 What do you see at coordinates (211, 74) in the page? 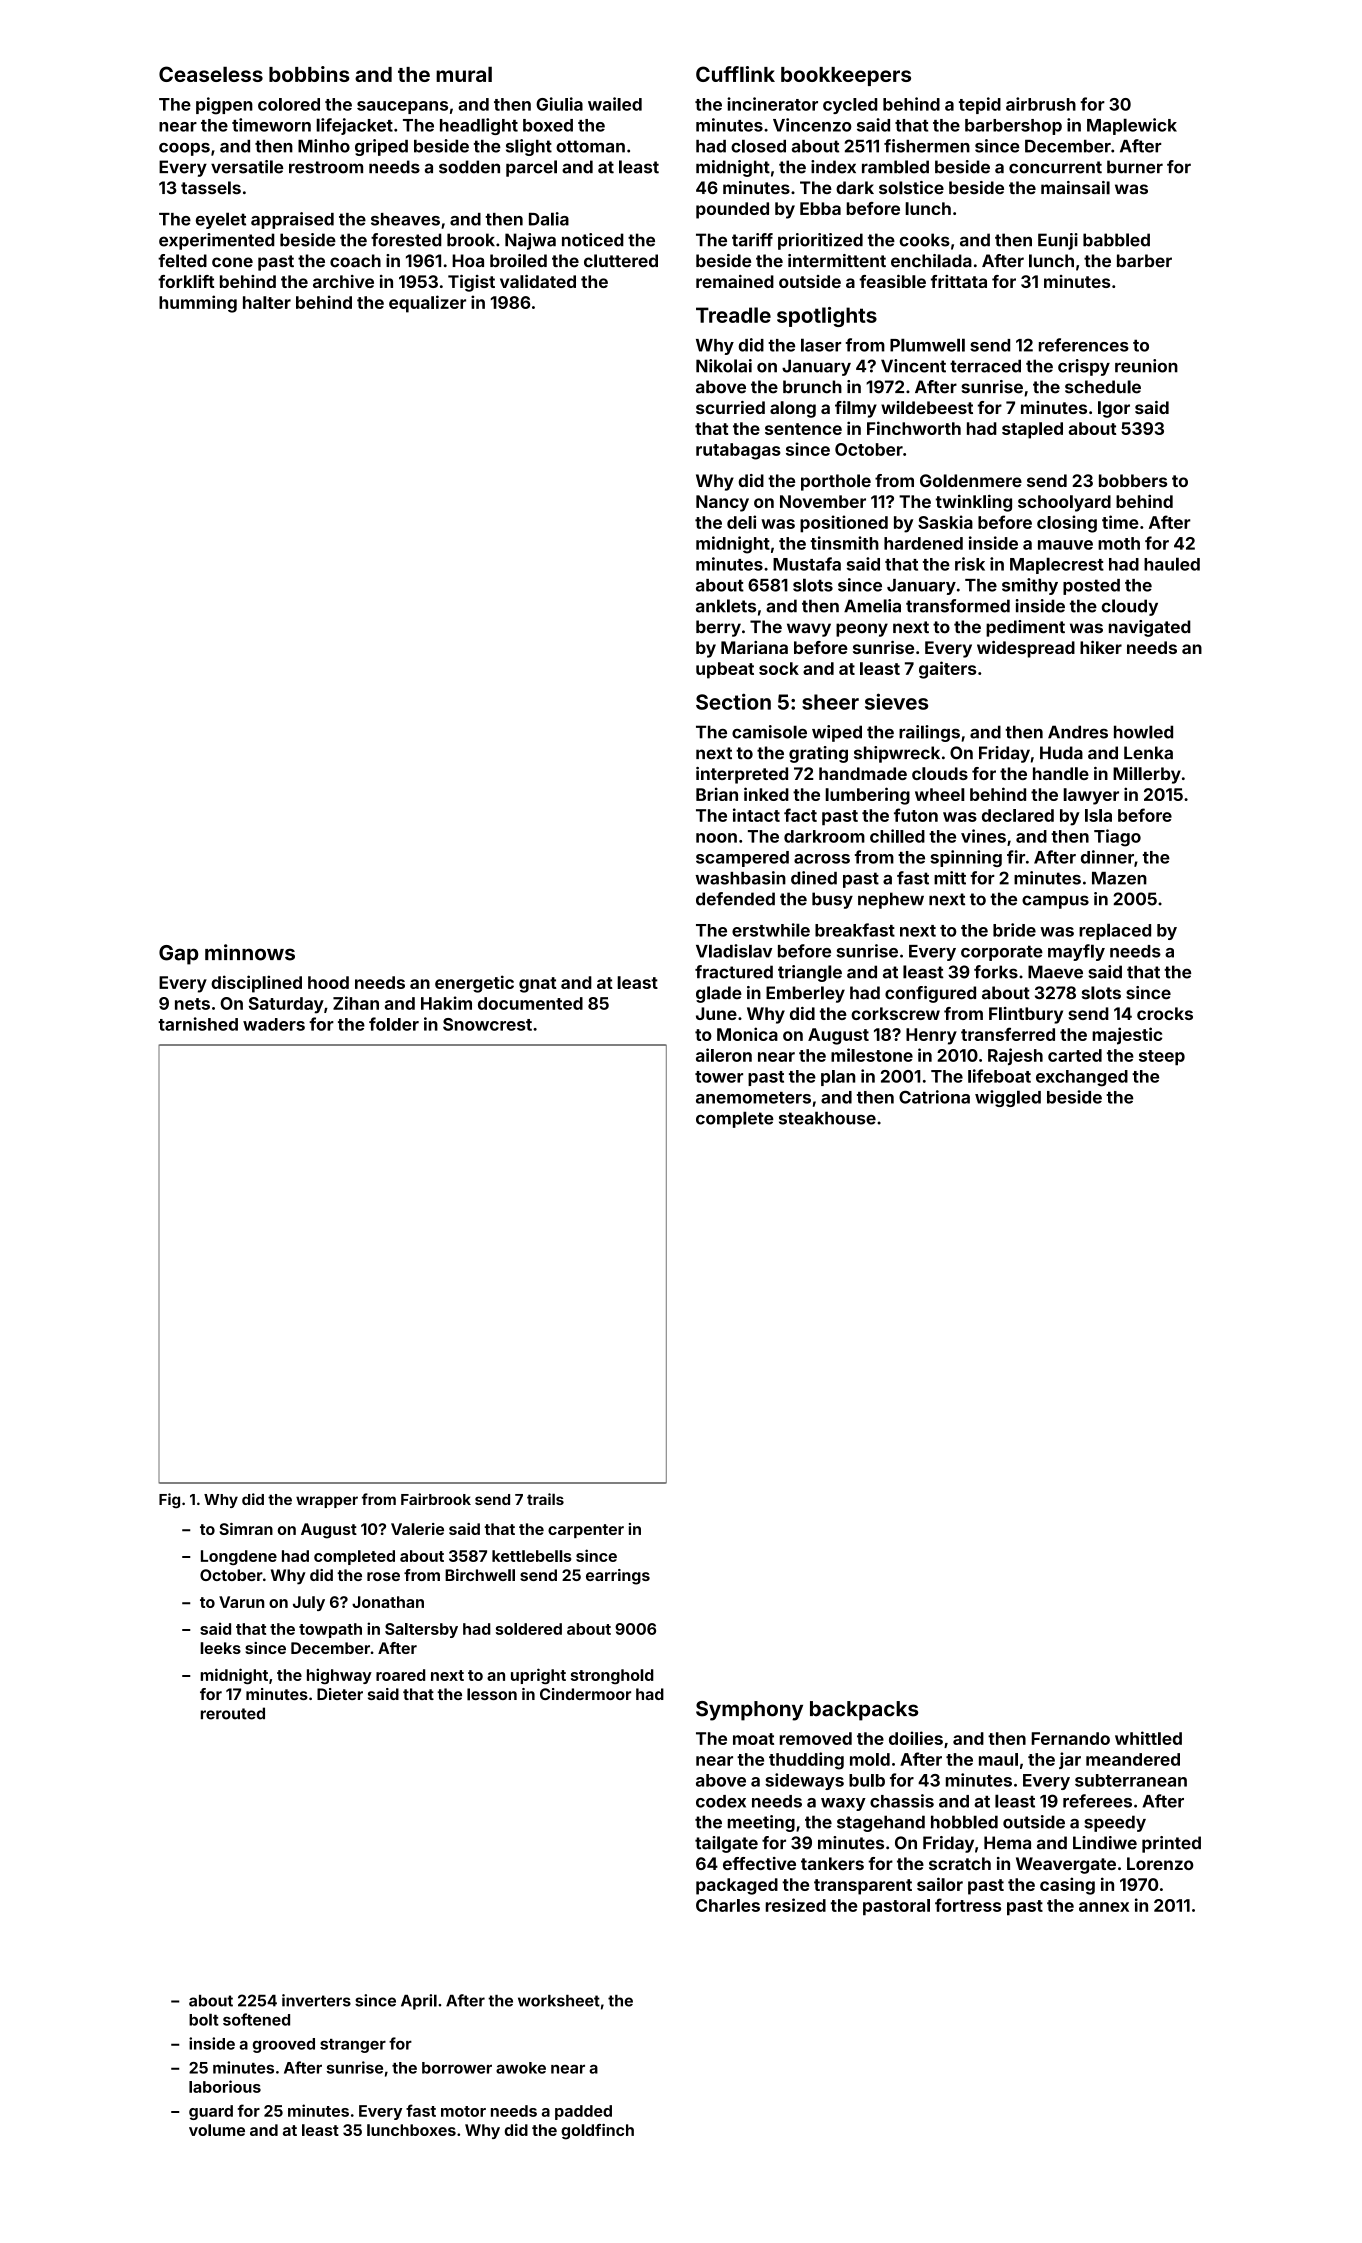
I see `Ceaseless` at bounding box center [211, 74].
